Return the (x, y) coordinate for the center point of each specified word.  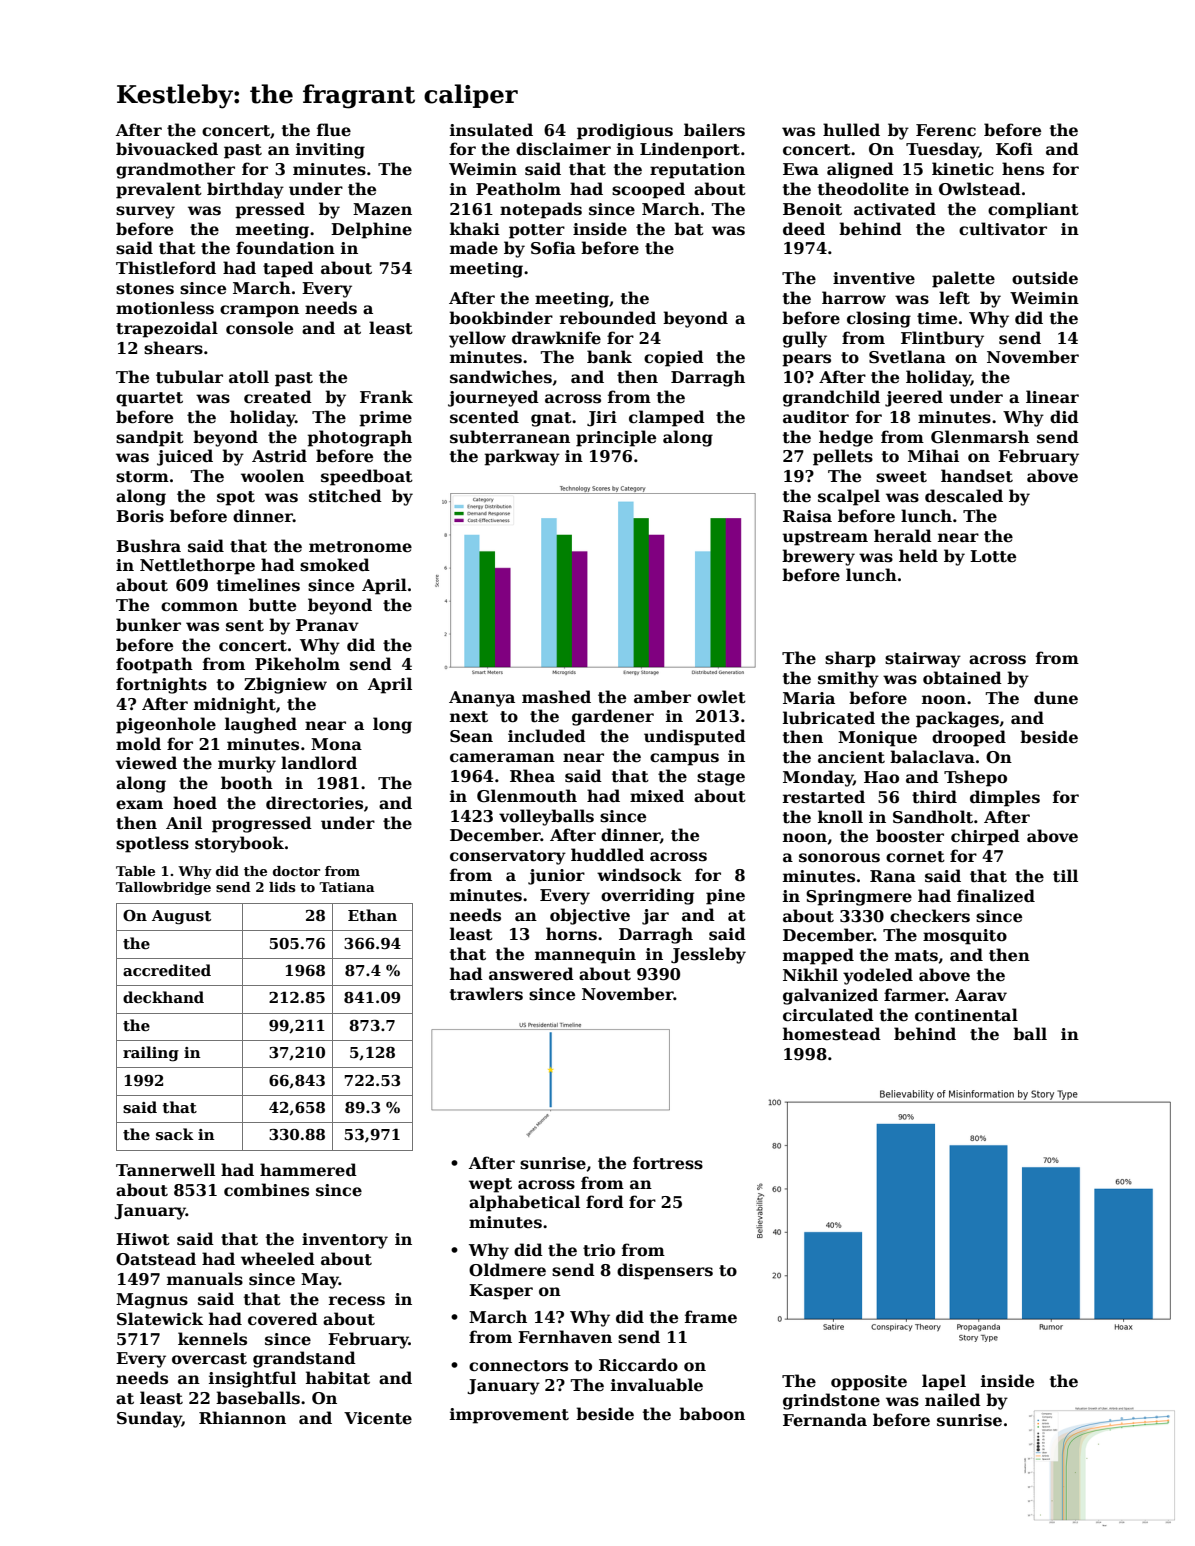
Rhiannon (242, 1417)
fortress (668, 1163)
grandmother (175, 170)
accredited (167, 970)
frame (711, 1317)
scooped (648, 190)
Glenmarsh (980, 437)
